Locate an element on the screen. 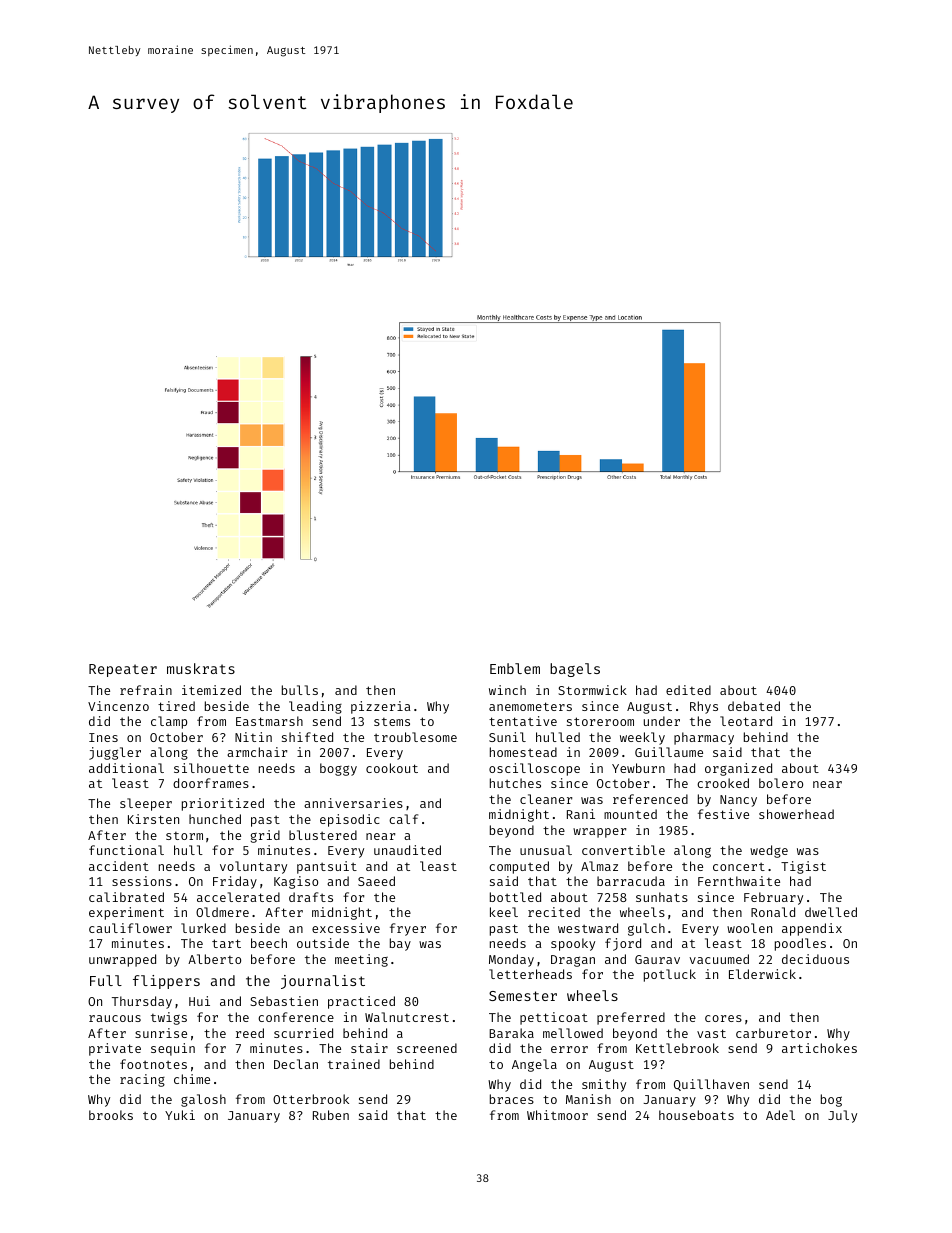 The image size is (952, 1233). Rani is located at coordinates (581, 814).
